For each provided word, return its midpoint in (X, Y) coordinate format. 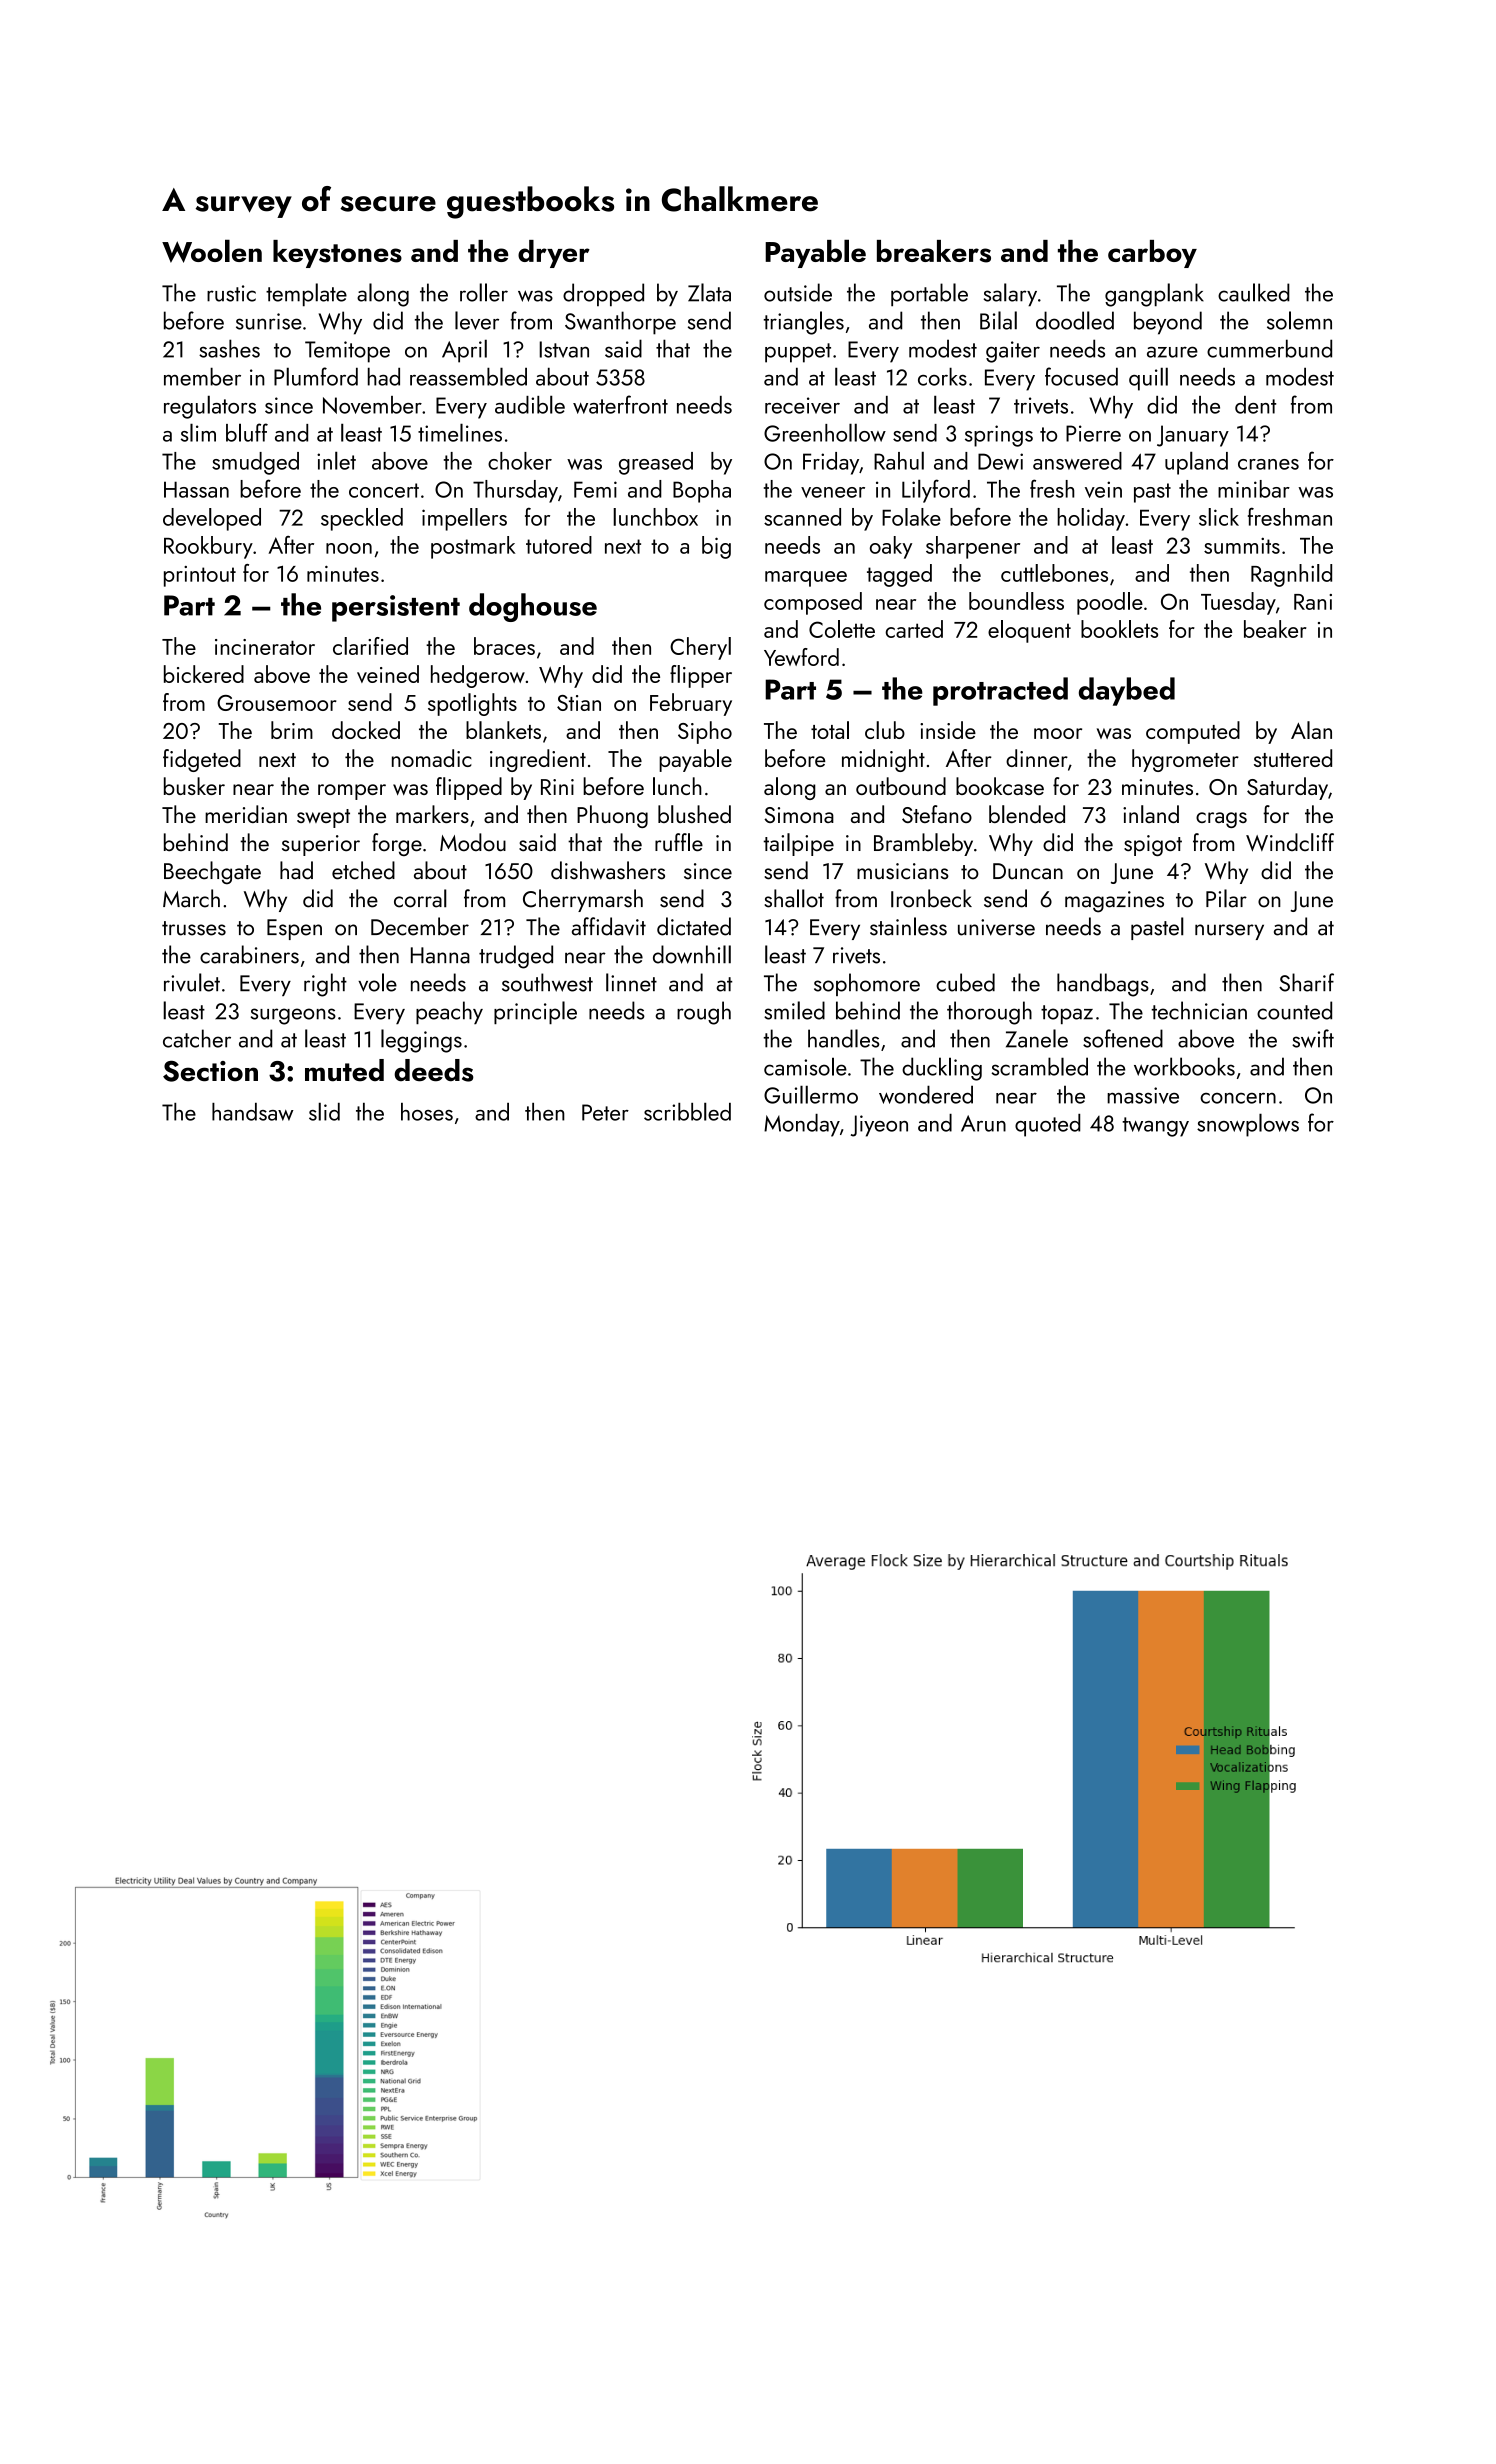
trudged (516, 957)
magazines (1114, 902)
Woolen (212, 251)
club (885, 730)
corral (420, 898)
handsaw (253, 1112)
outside (798, 292)
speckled (362, 519)
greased (656, 463)
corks (942, 377)
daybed (1127, 691)
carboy (1152, 254)
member (202, 377)
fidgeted (202, 760)
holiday (1091, 519)
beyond (1168, 323)
